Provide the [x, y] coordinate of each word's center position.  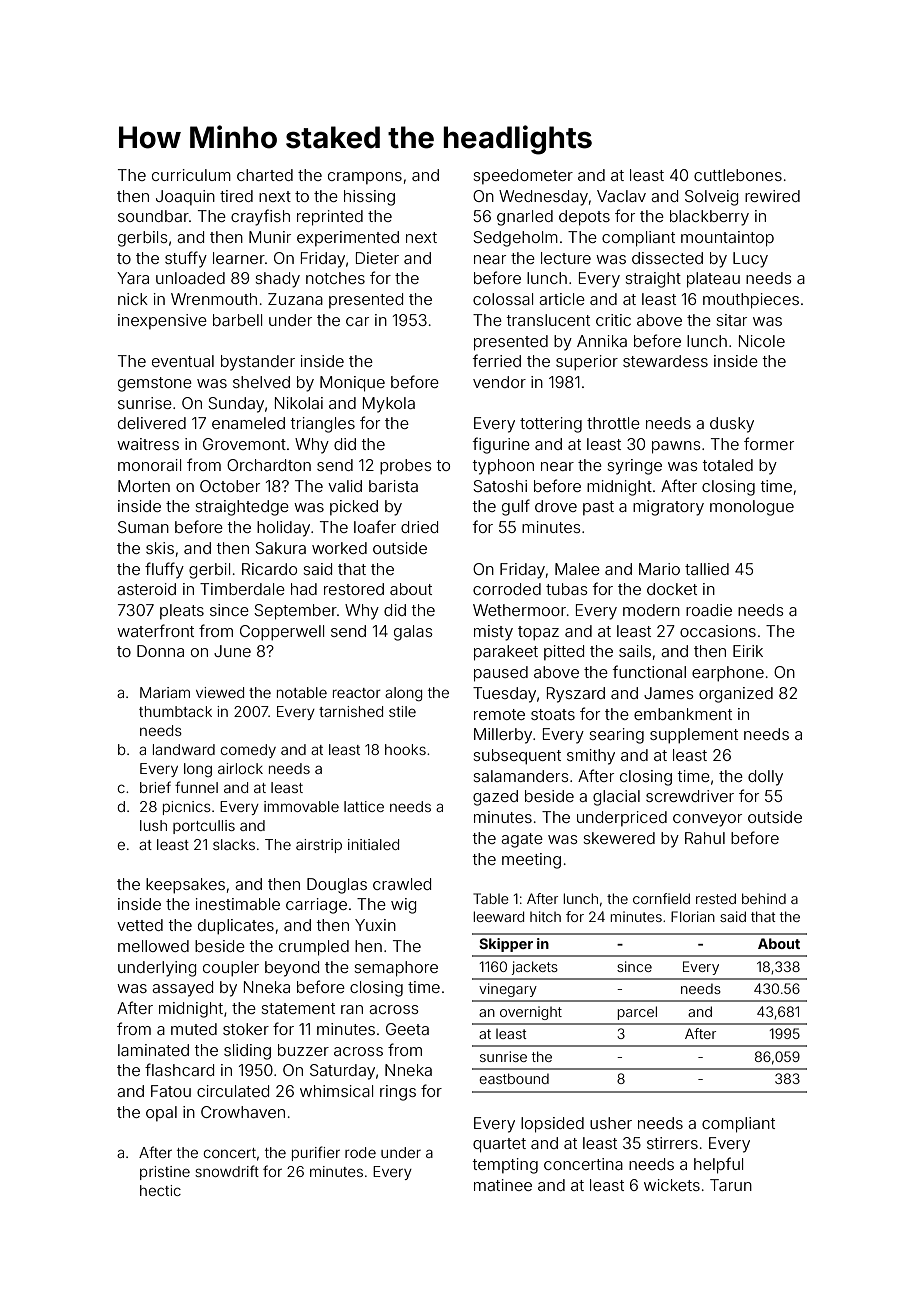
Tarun [731, 1185]
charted [265, 175]
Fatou [171, 1091]
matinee [503, 1185]
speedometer [523, 176]
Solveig [711, 198]
